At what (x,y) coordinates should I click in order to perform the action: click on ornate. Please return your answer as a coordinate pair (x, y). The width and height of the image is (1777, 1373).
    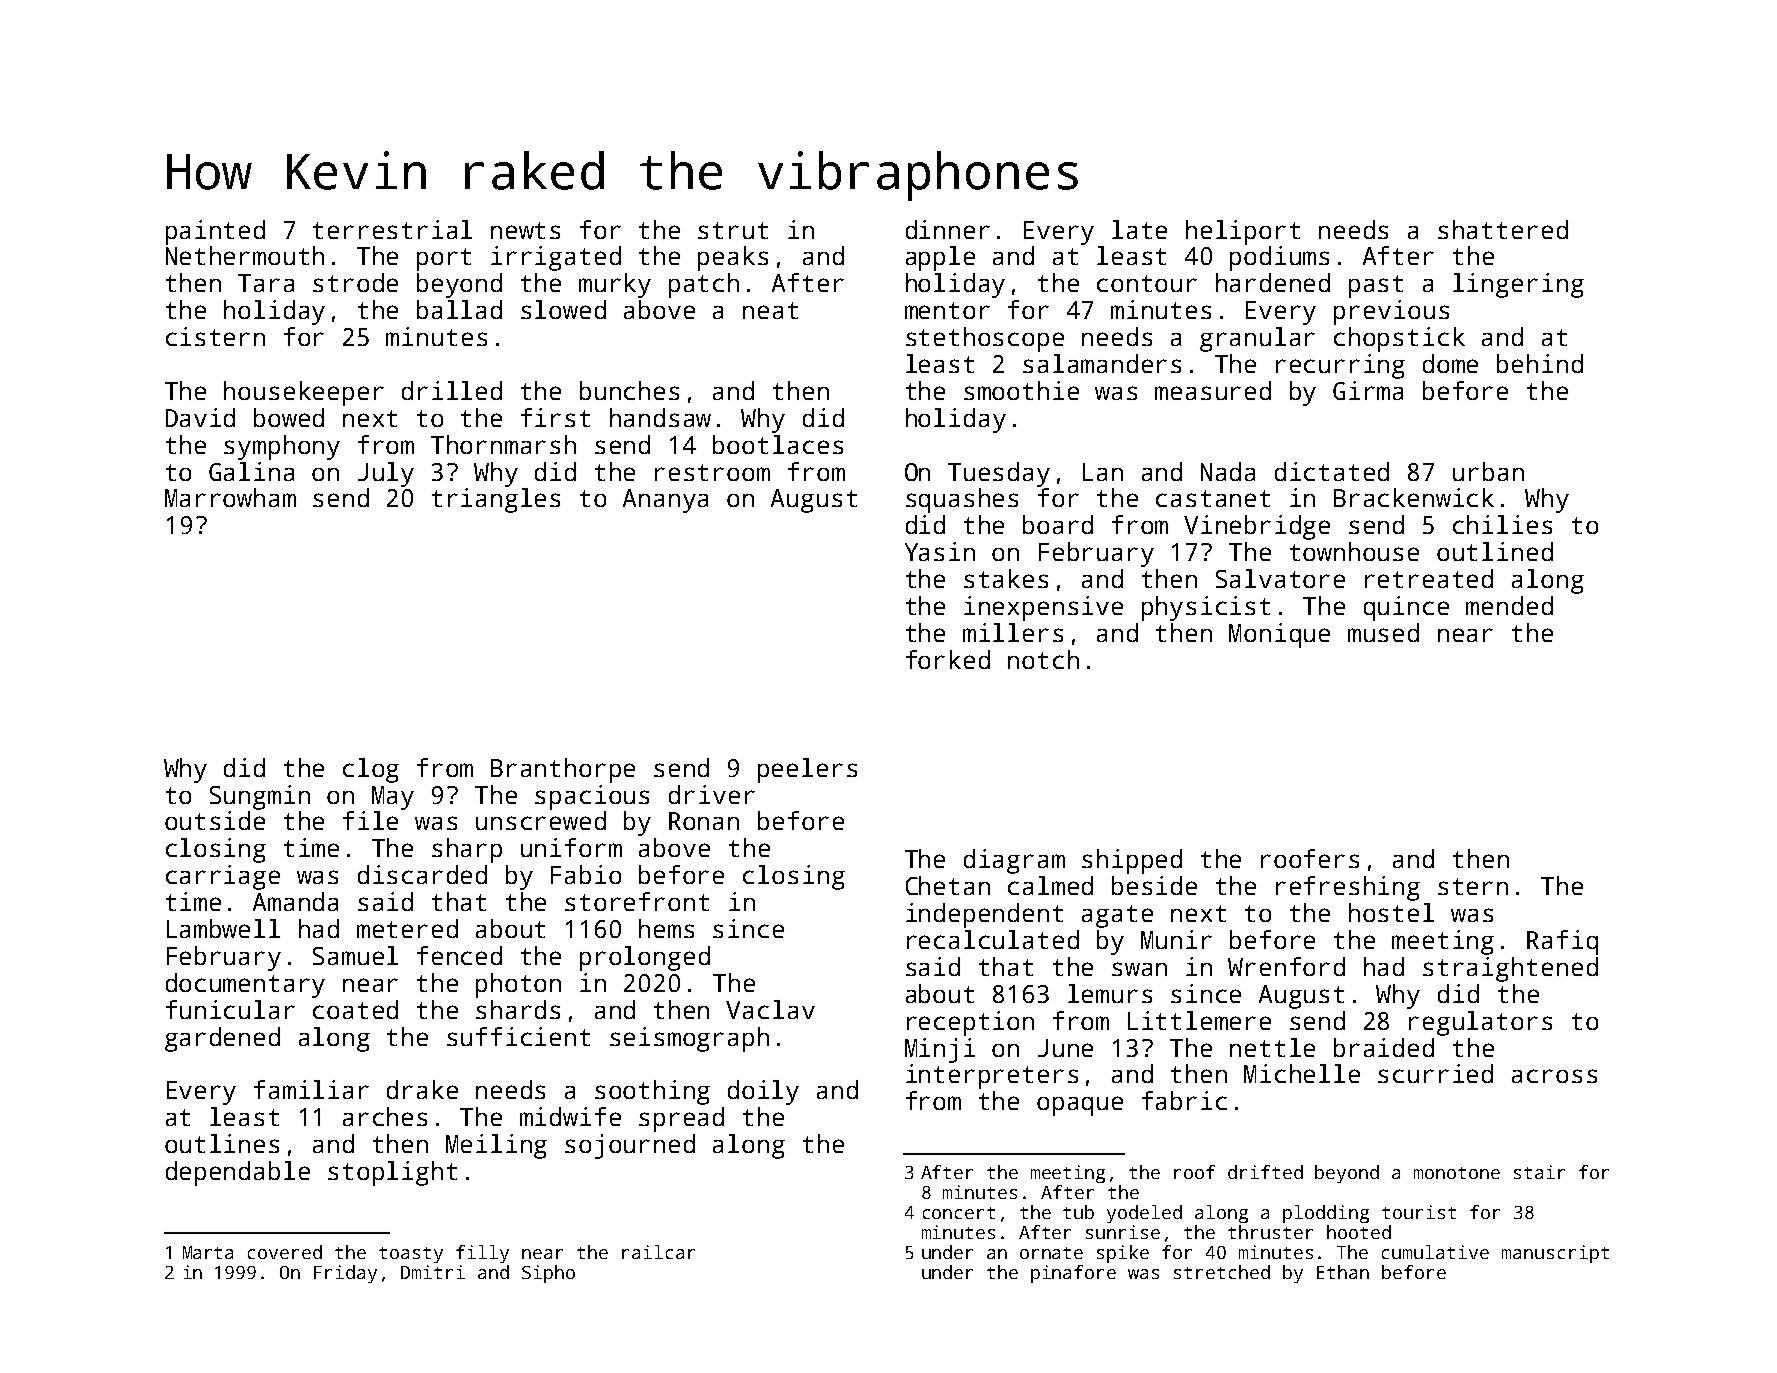
    Looking at the image, I should click on (1051, 1253).
